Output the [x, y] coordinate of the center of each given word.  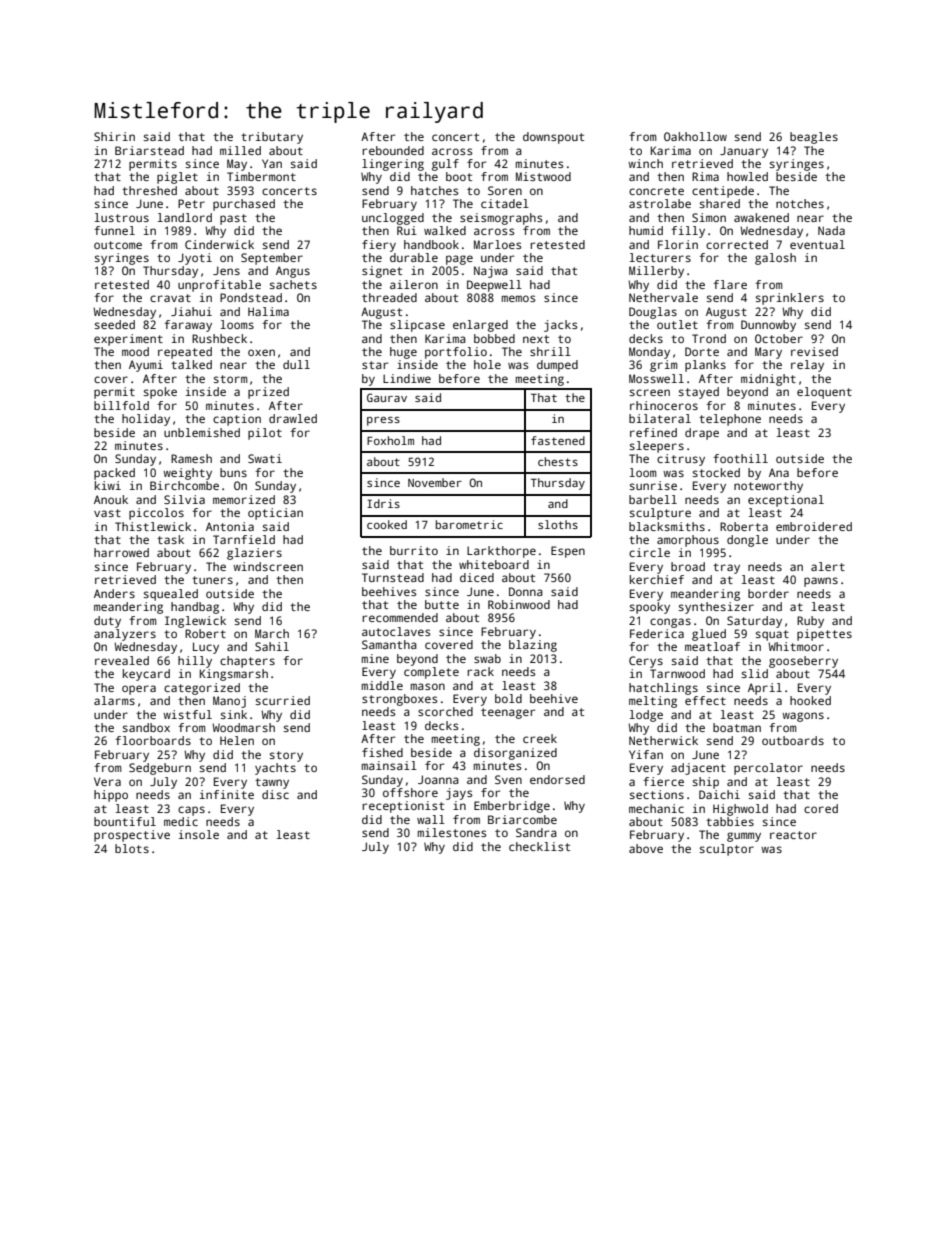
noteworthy [768, 487]
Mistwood [543, 176]
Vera [107, 781]
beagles [814, 138]
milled [240, 150]
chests [558, 461]
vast [107, 513]
